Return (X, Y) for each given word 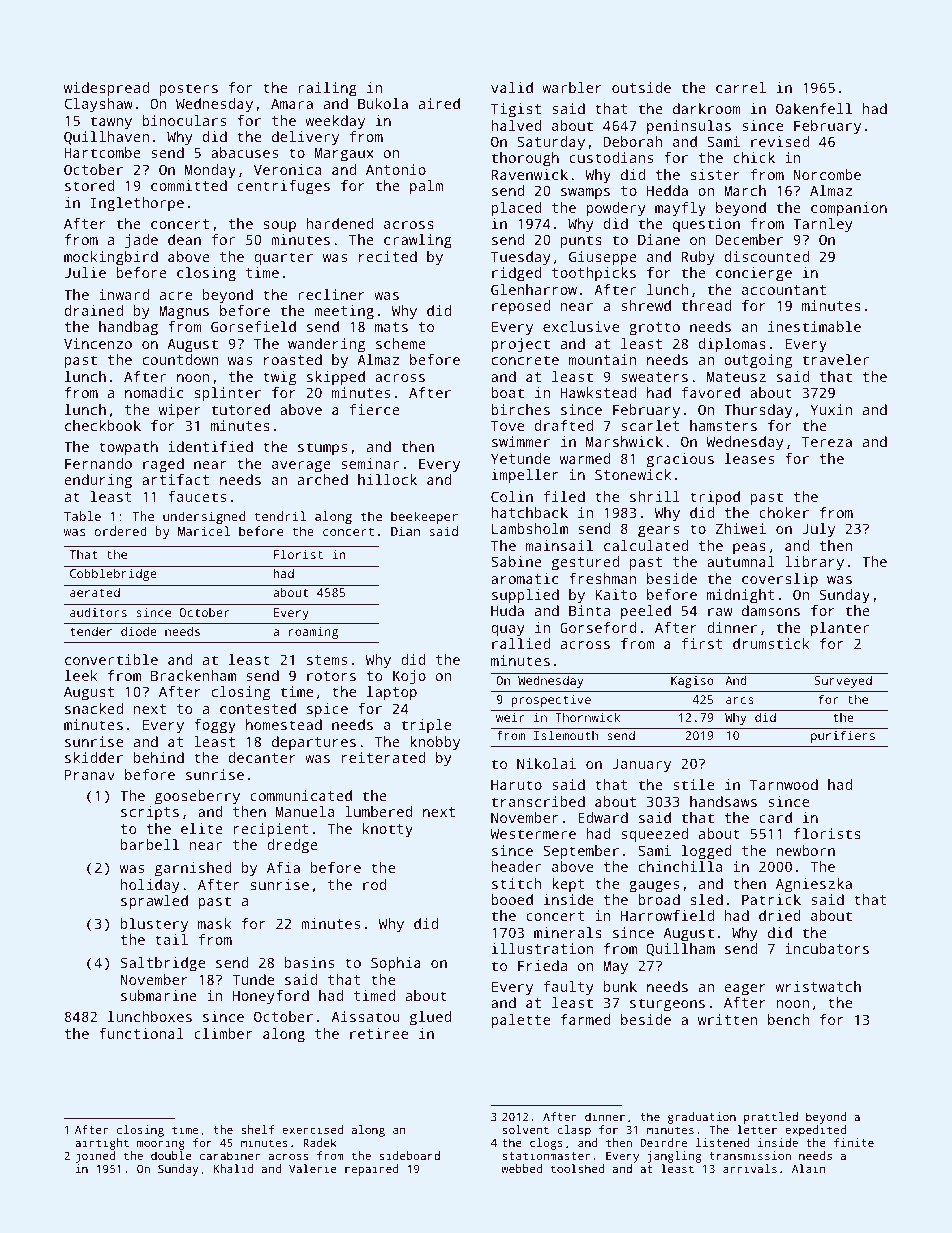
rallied (521, 643)
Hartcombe (102, 152)
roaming (313, 633)
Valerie (313, 1168)
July (818, 530)
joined (95, 1157)
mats (391, 327)
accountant (784, 290)
